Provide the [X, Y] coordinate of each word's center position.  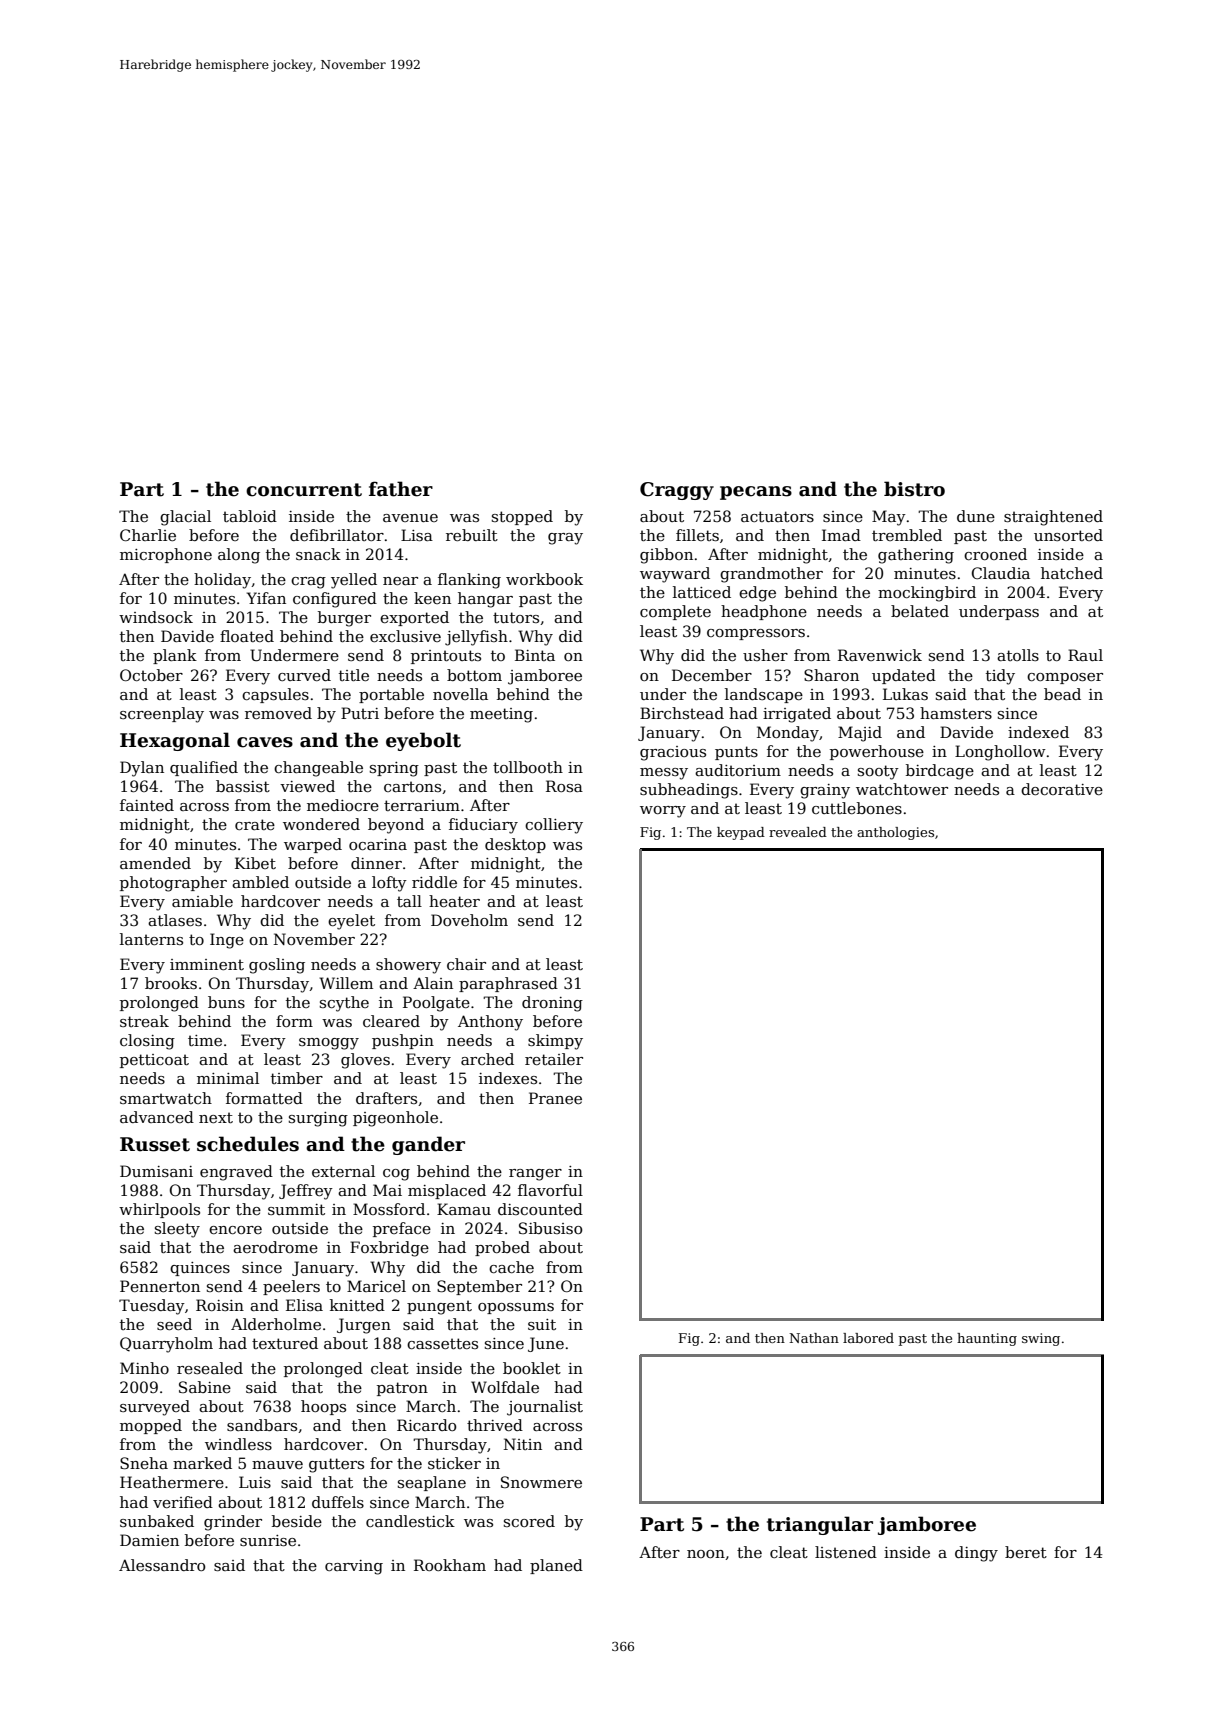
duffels [338, 1502]
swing [1041, 1339]
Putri [360, 713]
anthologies [895, 833]
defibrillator [337, 535]
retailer [554, 1059]
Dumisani [156, 1171]
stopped [522, 517]
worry [663, 812]
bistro [914, 489]
